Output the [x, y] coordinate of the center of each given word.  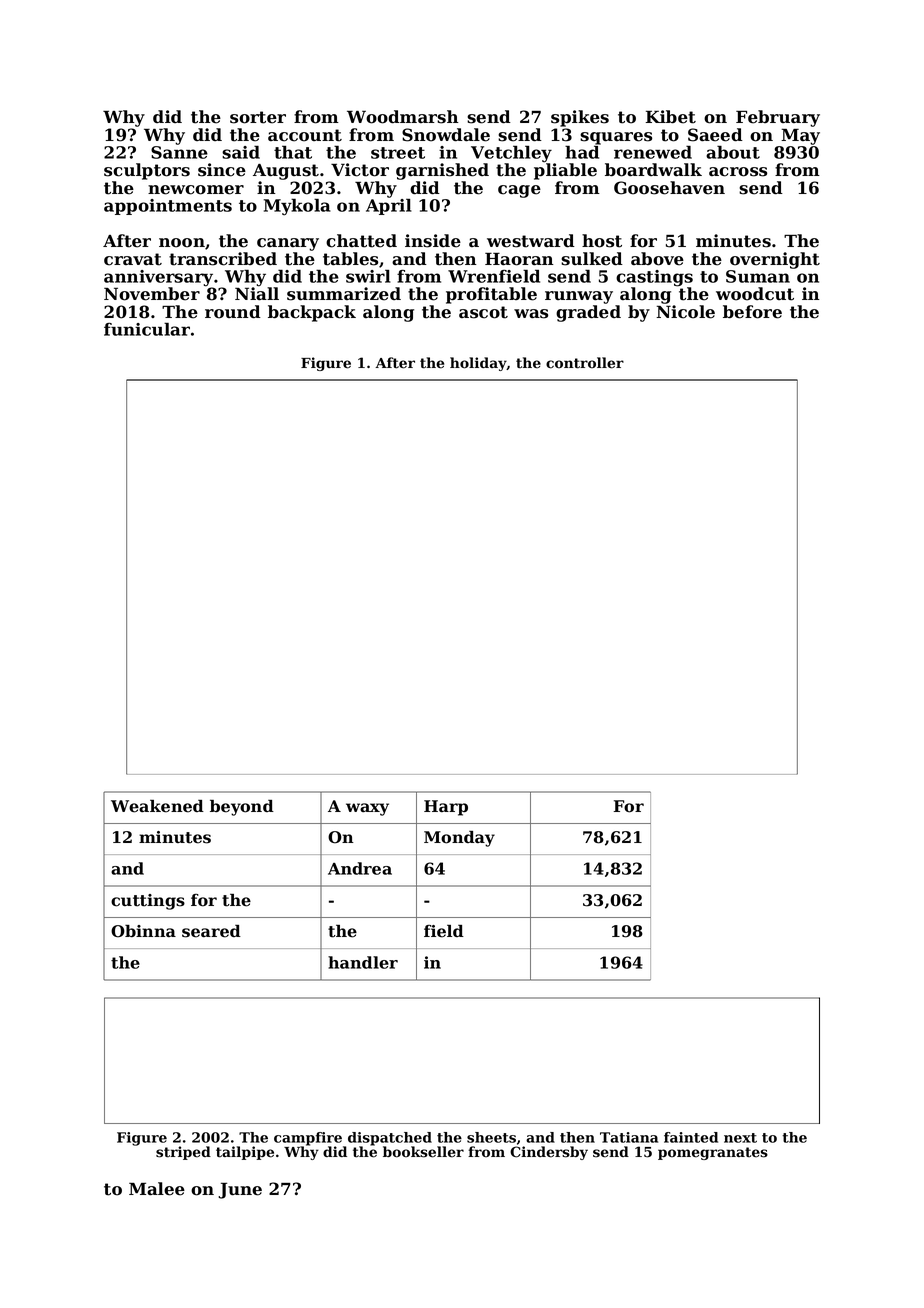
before [752, 312]
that [293, 152]
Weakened [157, 806]
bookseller [423, 1152]
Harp [446, 808]
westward [531, 241]
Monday [459, 839]
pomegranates [713, 1153]
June [240, 1190]
